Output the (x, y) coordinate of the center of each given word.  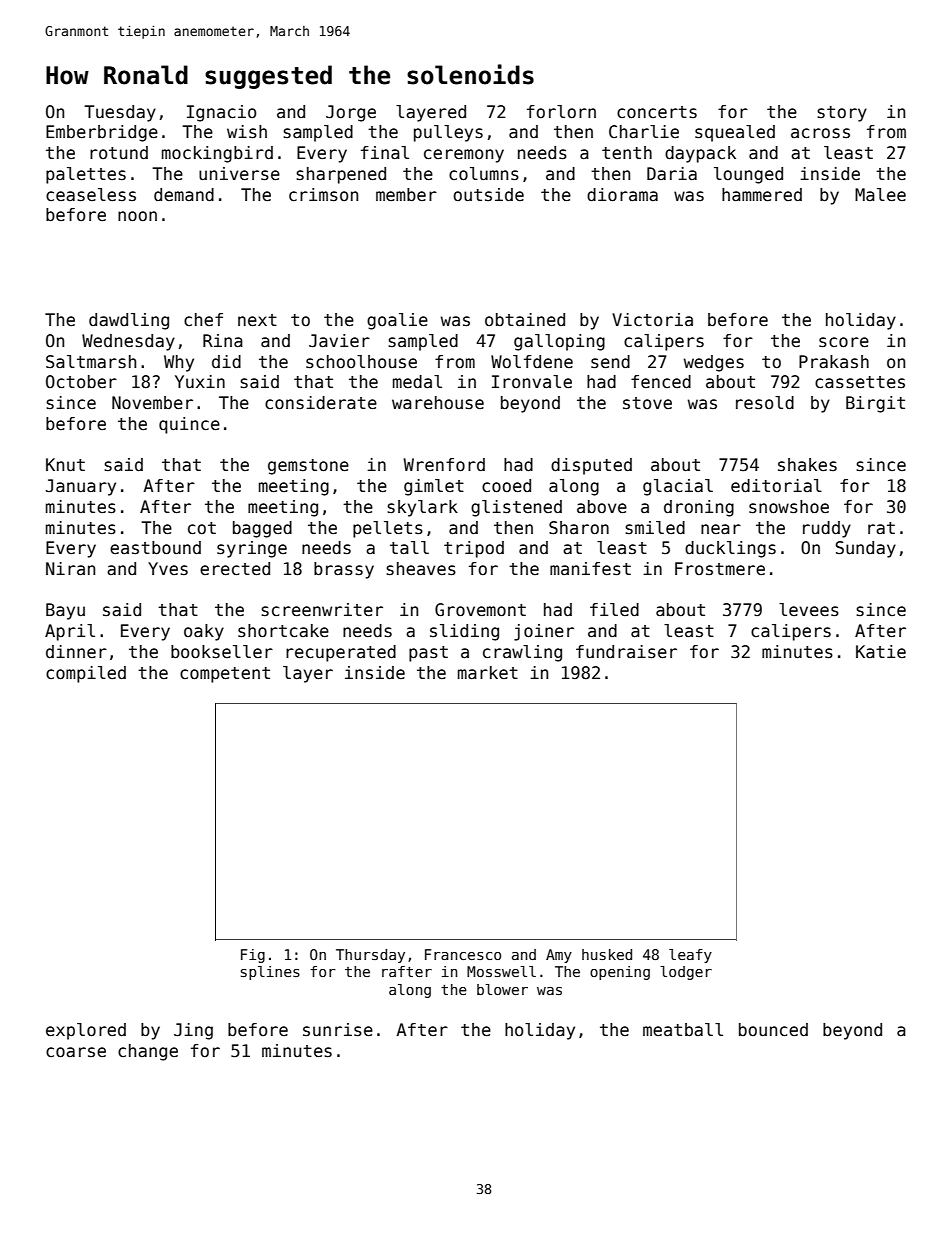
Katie (881, 652)
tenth (627, 153)
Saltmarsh (91, 362)
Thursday (370, 956)
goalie (397, 321)
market (488, 673)
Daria (672, 173)
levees (809, 610)
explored (86, 1031)
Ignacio (221, 113)
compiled (86, 674)
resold (765, 403)
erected (235, 569)
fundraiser (626, 652)
